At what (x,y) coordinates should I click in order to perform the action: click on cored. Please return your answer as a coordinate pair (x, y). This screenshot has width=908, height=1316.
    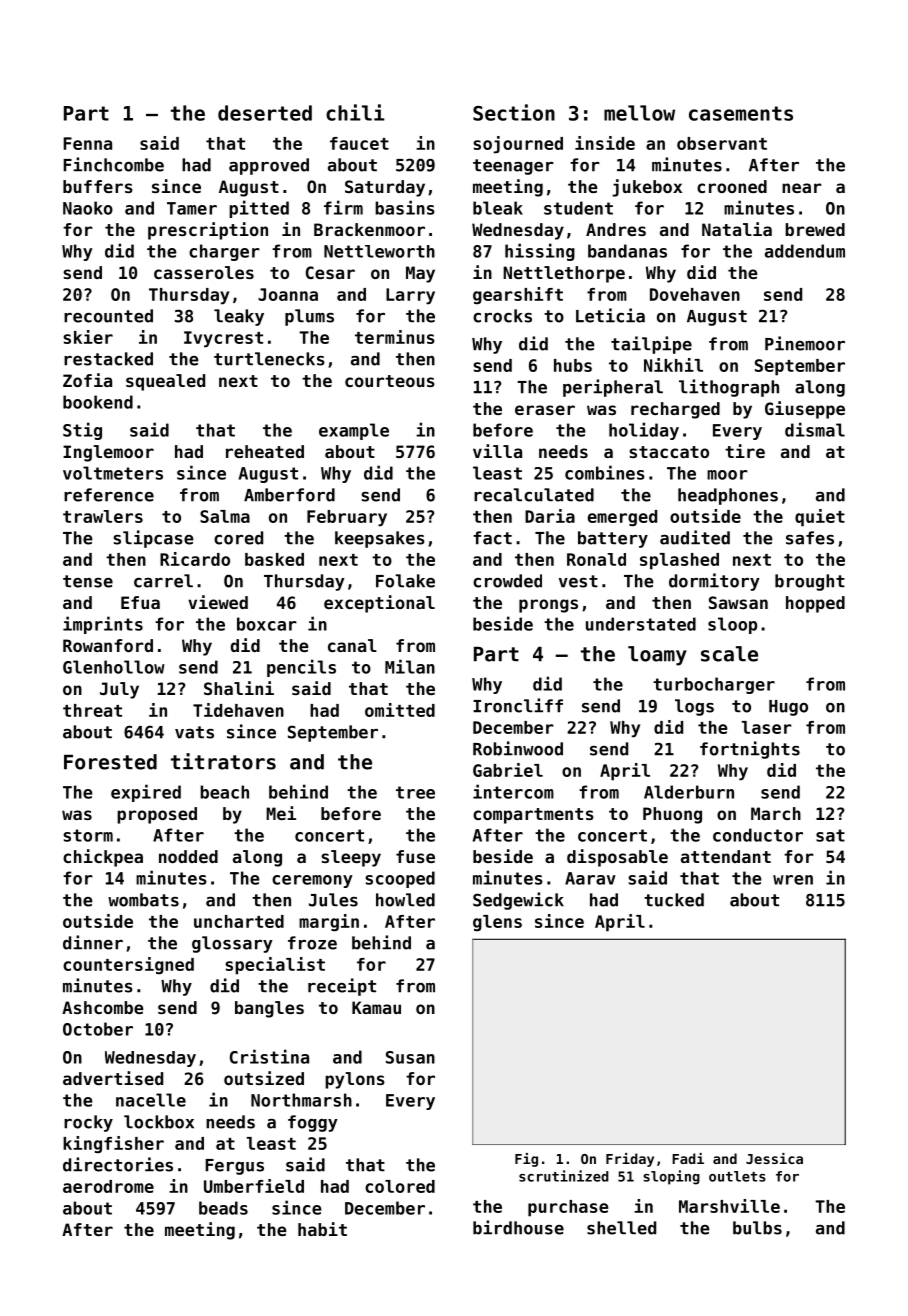
    Looking at the image, I should click on (238, 538).
